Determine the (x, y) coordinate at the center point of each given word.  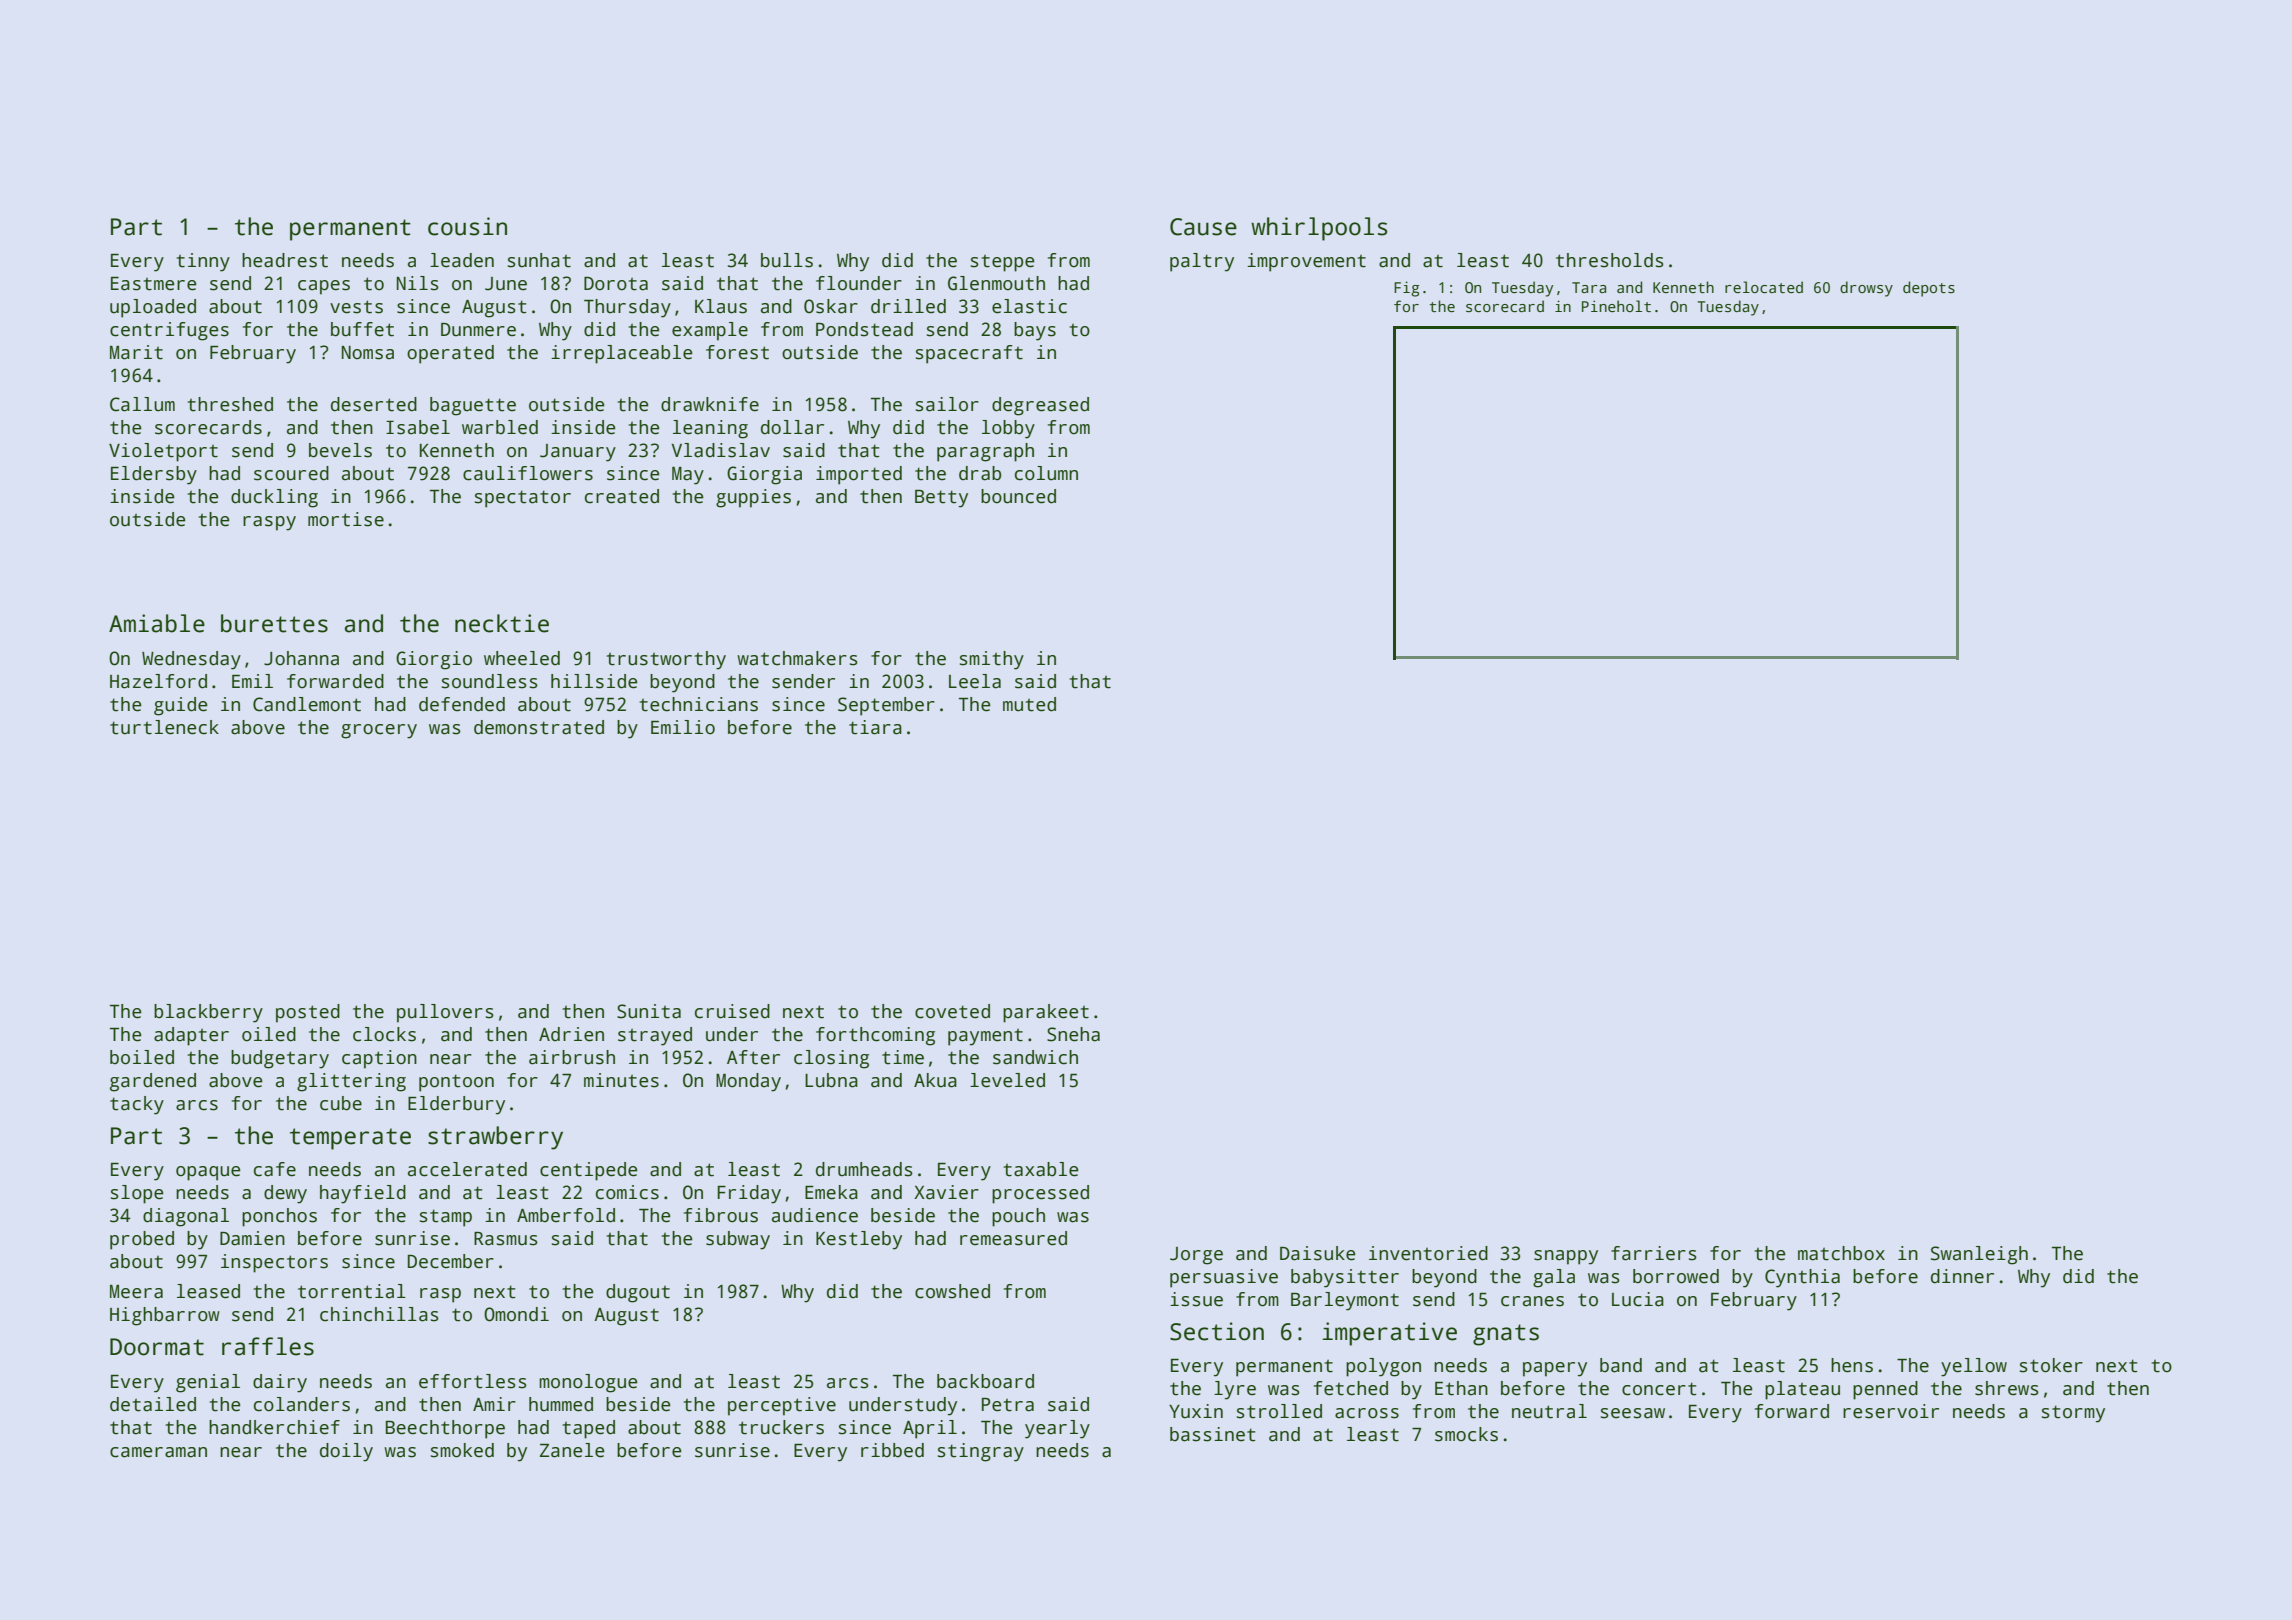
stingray (981, 1452)
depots (1929, 289)
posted (308, 1013)
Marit (136, 352)
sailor (947, 404)
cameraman (158, 1452)
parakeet (1046, 1013)
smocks (1466, 1434)
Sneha (1073, 1034)
